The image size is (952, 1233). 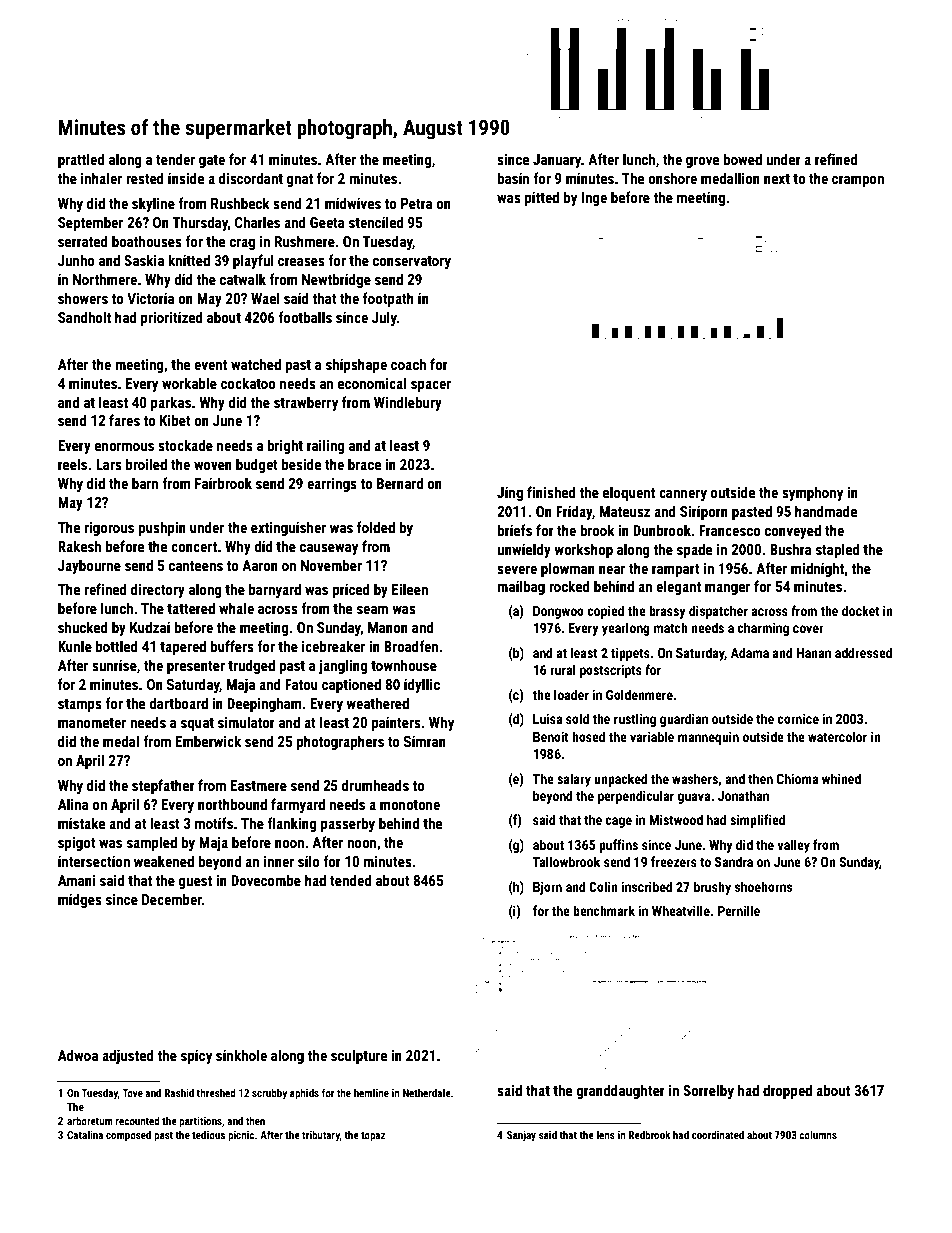 I want to click on Inge, so click(x=594, y=199).
